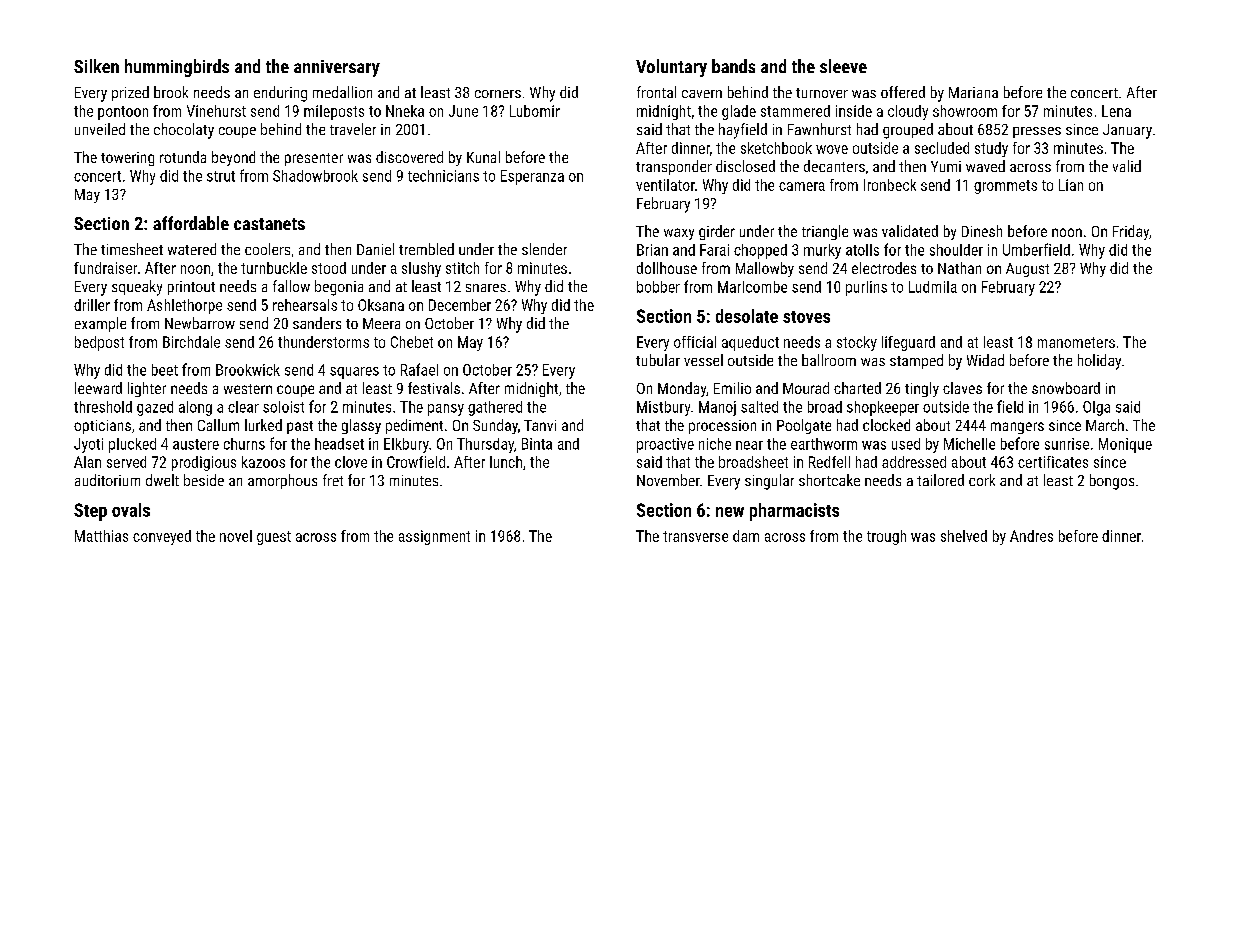 Image resolution: width=1233 pixels, height=952 pixels. What do you see at coordinates (806, 317) in the screenshot?
I see `stoves` at bounding box center [806, 317].
